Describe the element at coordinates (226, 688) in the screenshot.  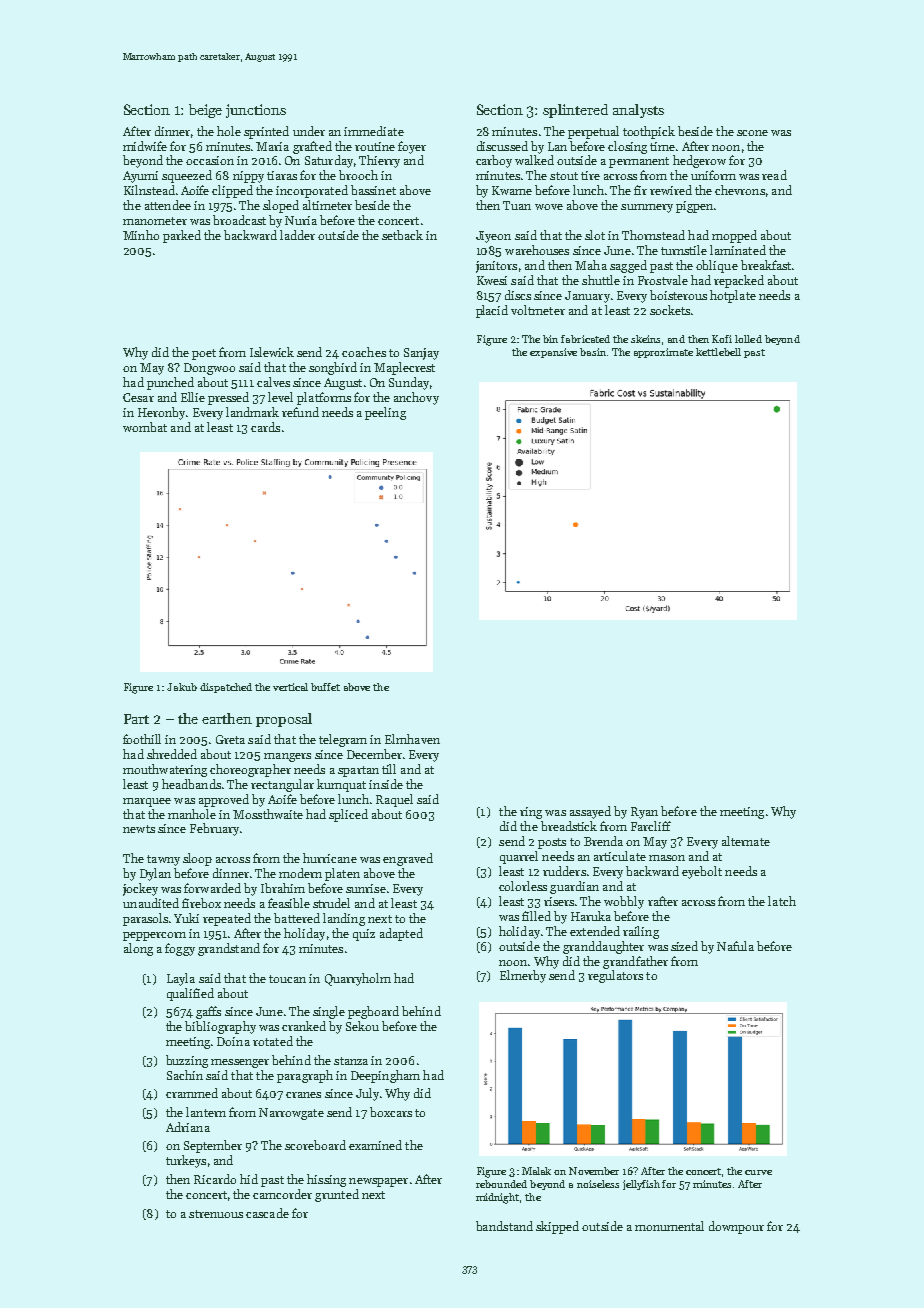
I see `dispatched` at that location.
